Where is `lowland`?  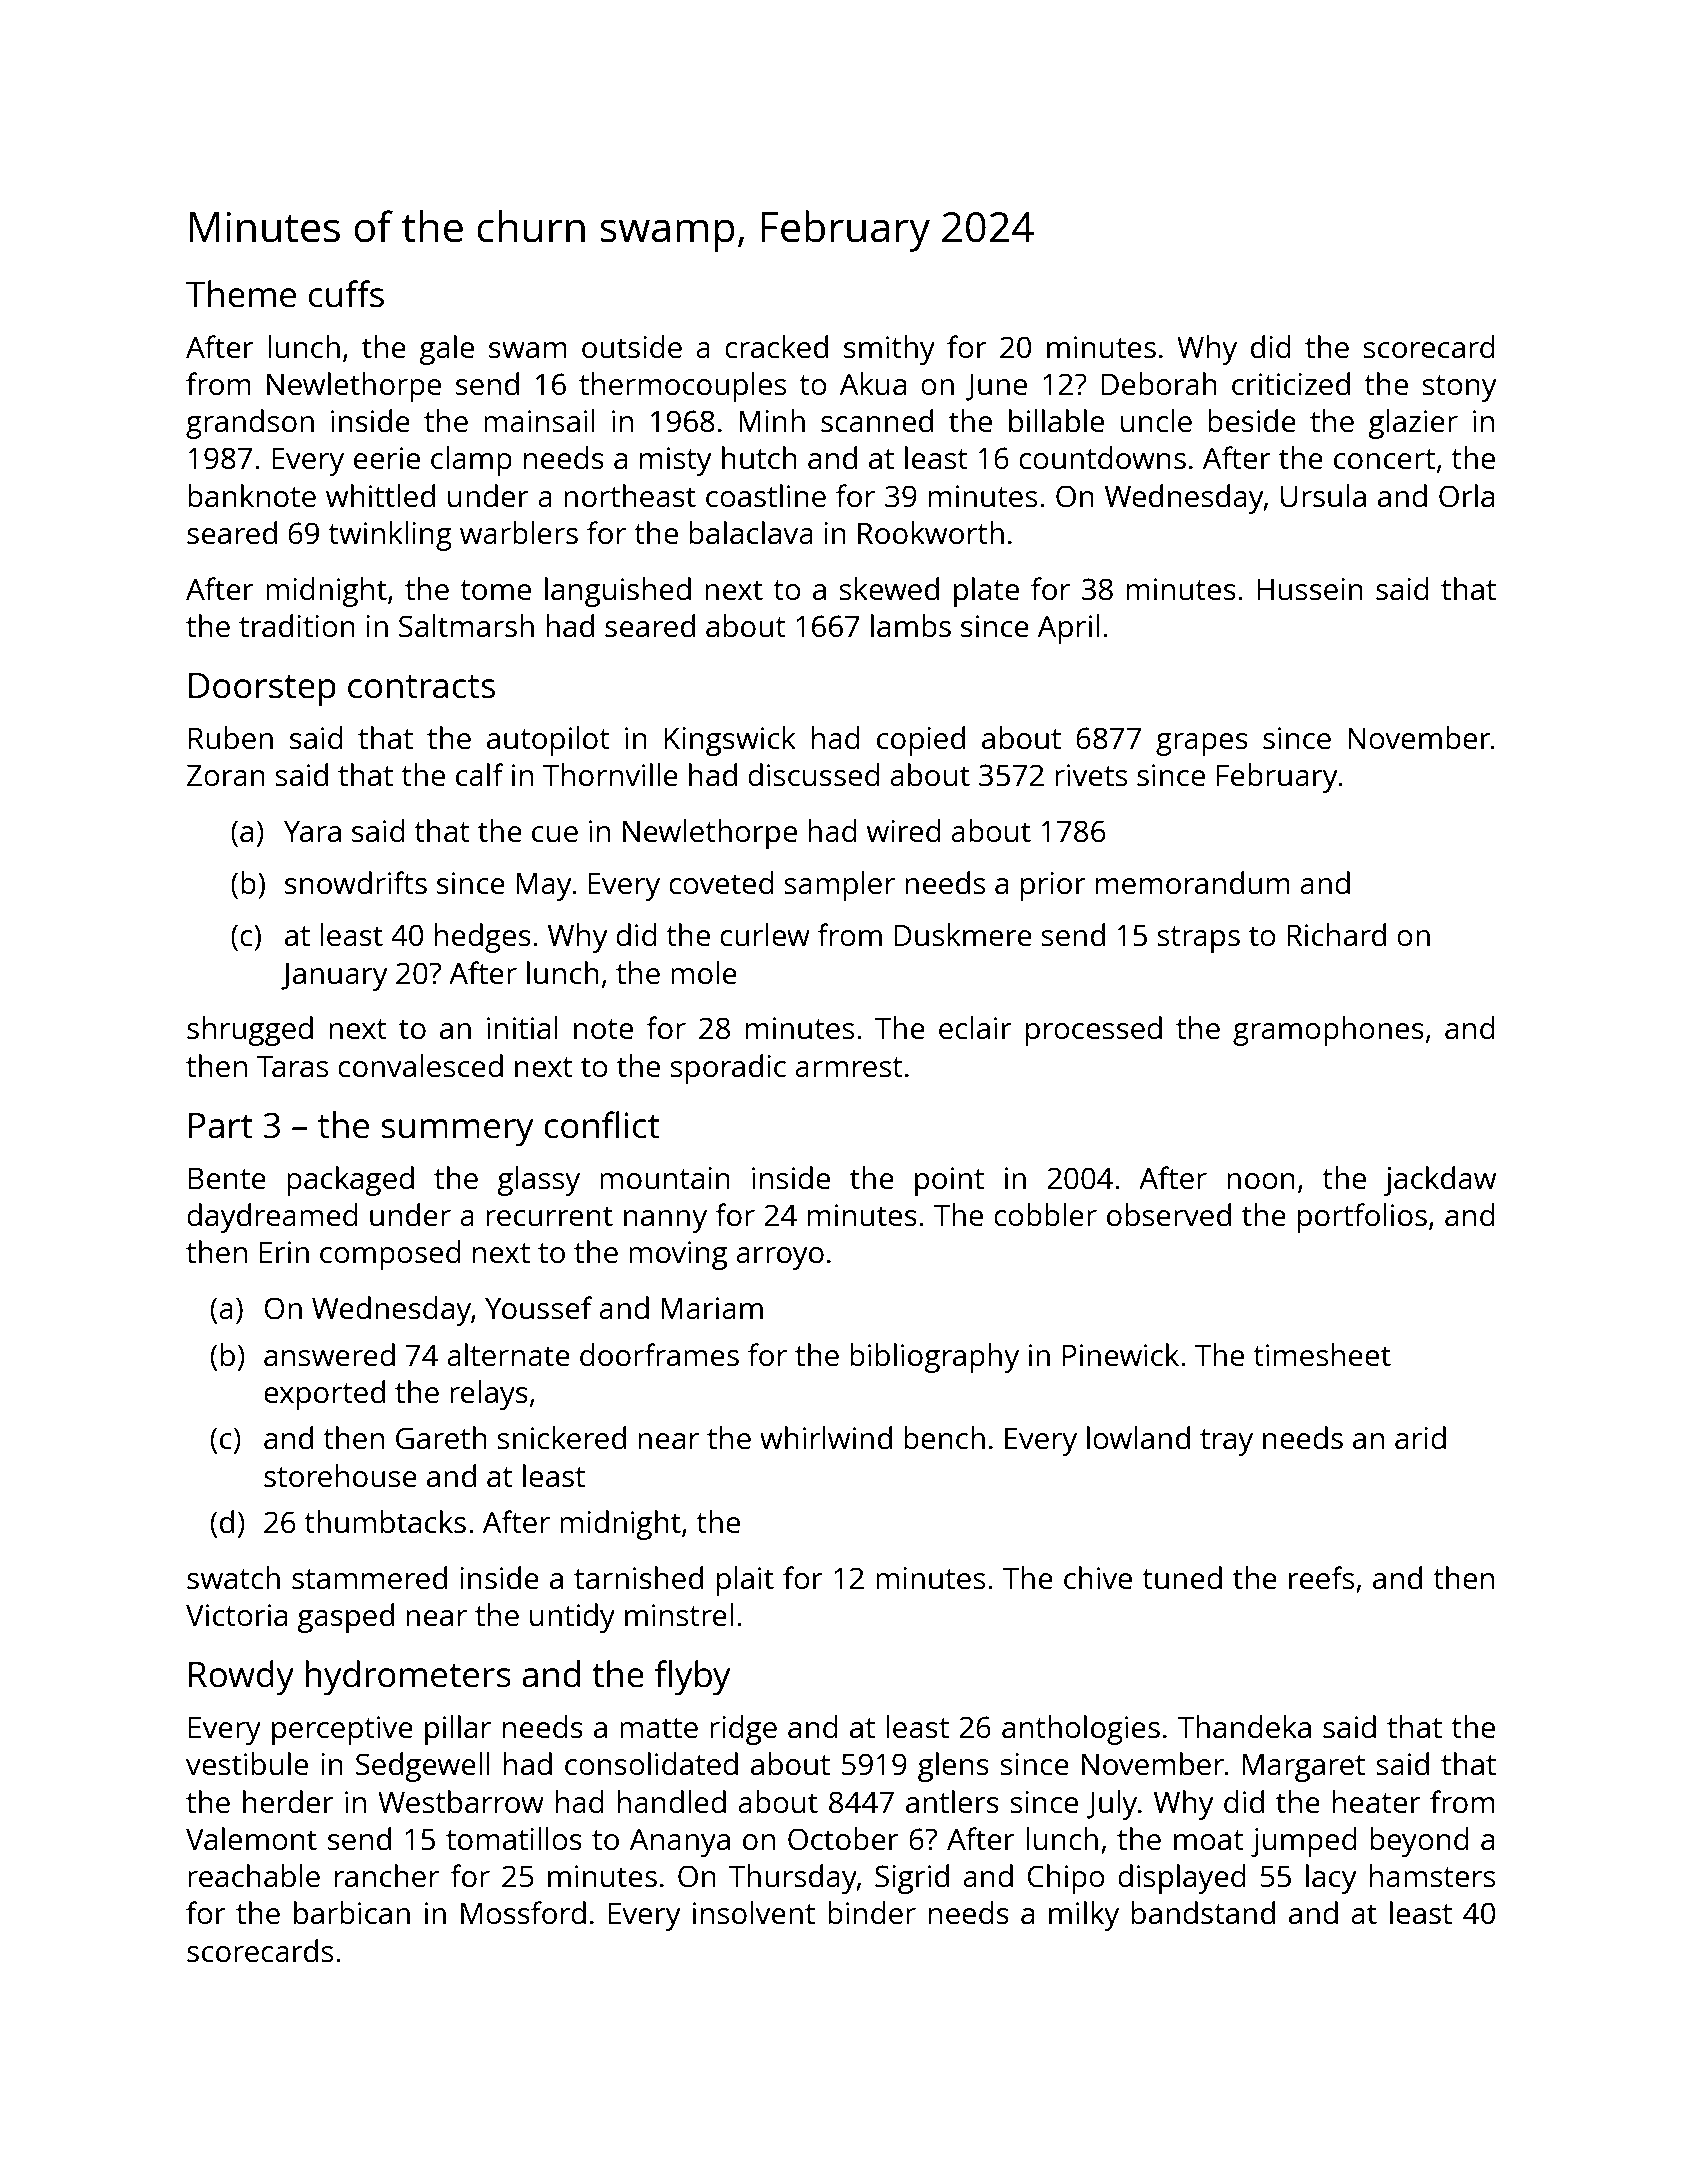
lowland is located at coordinates (1138, 1437).
